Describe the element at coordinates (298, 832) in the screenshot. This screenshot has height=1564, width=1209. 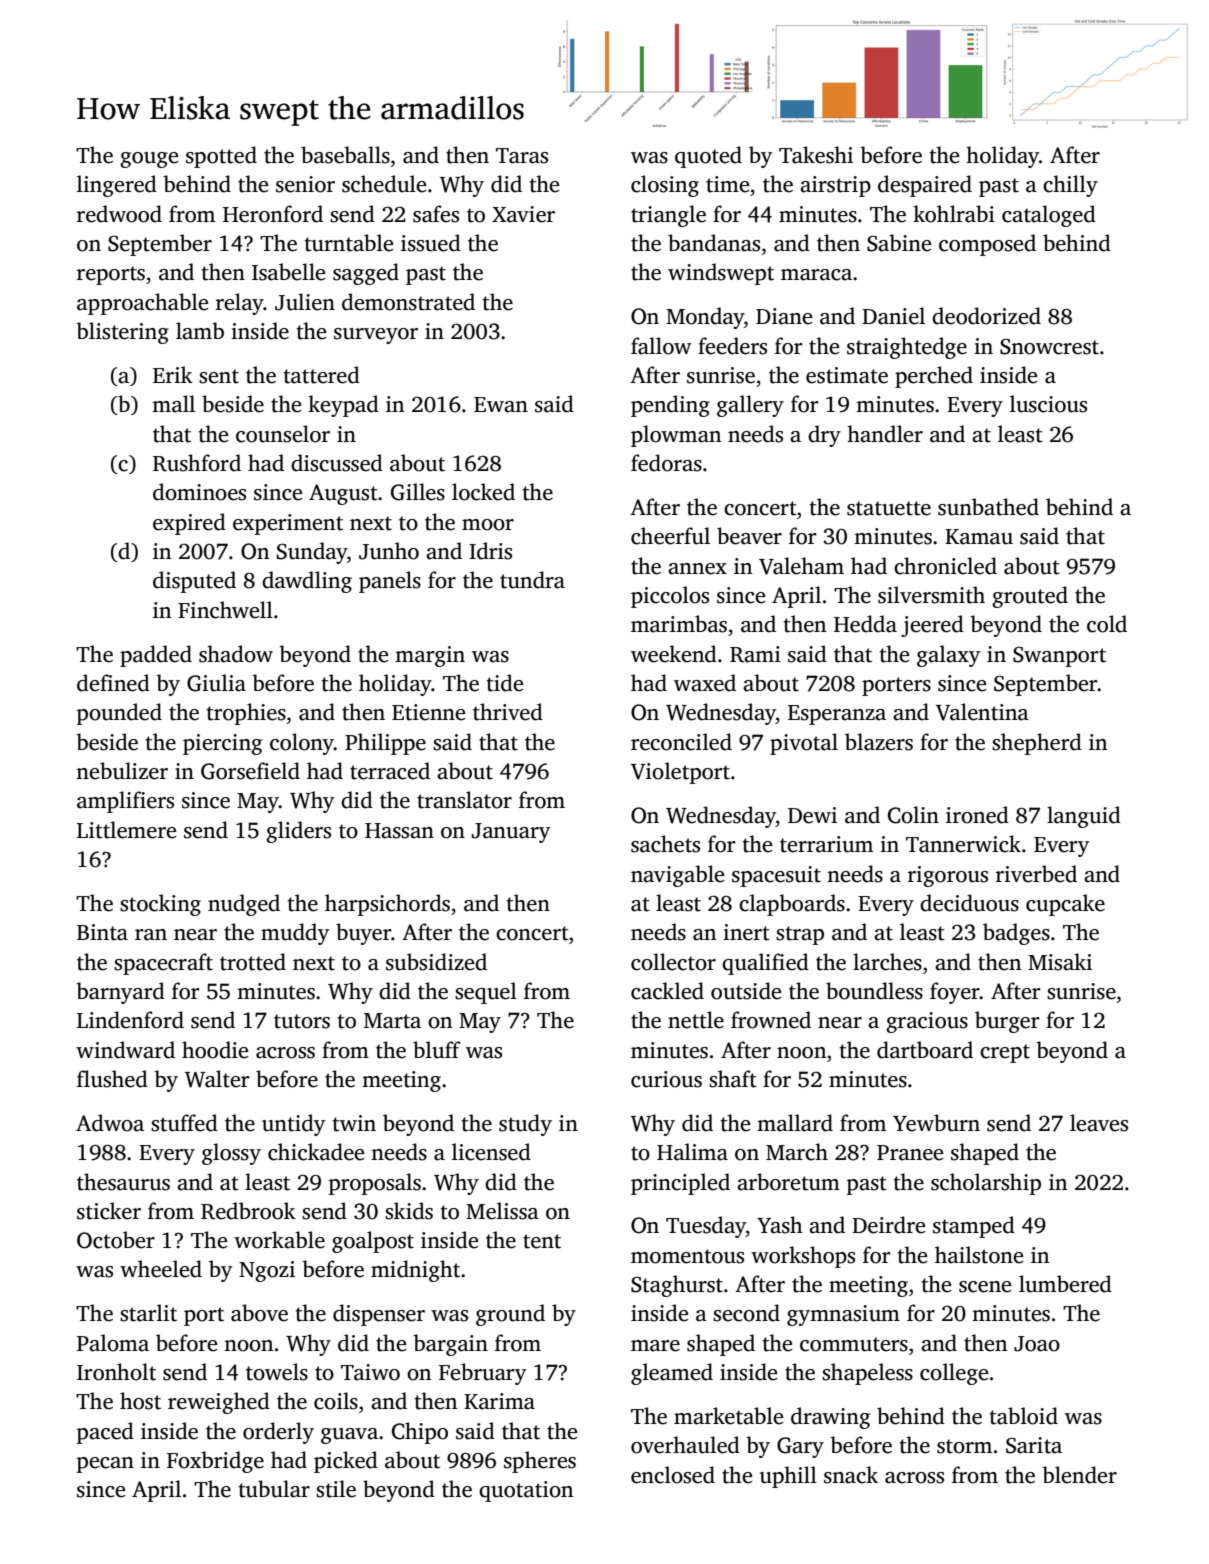
I see `gliders` at that location.
